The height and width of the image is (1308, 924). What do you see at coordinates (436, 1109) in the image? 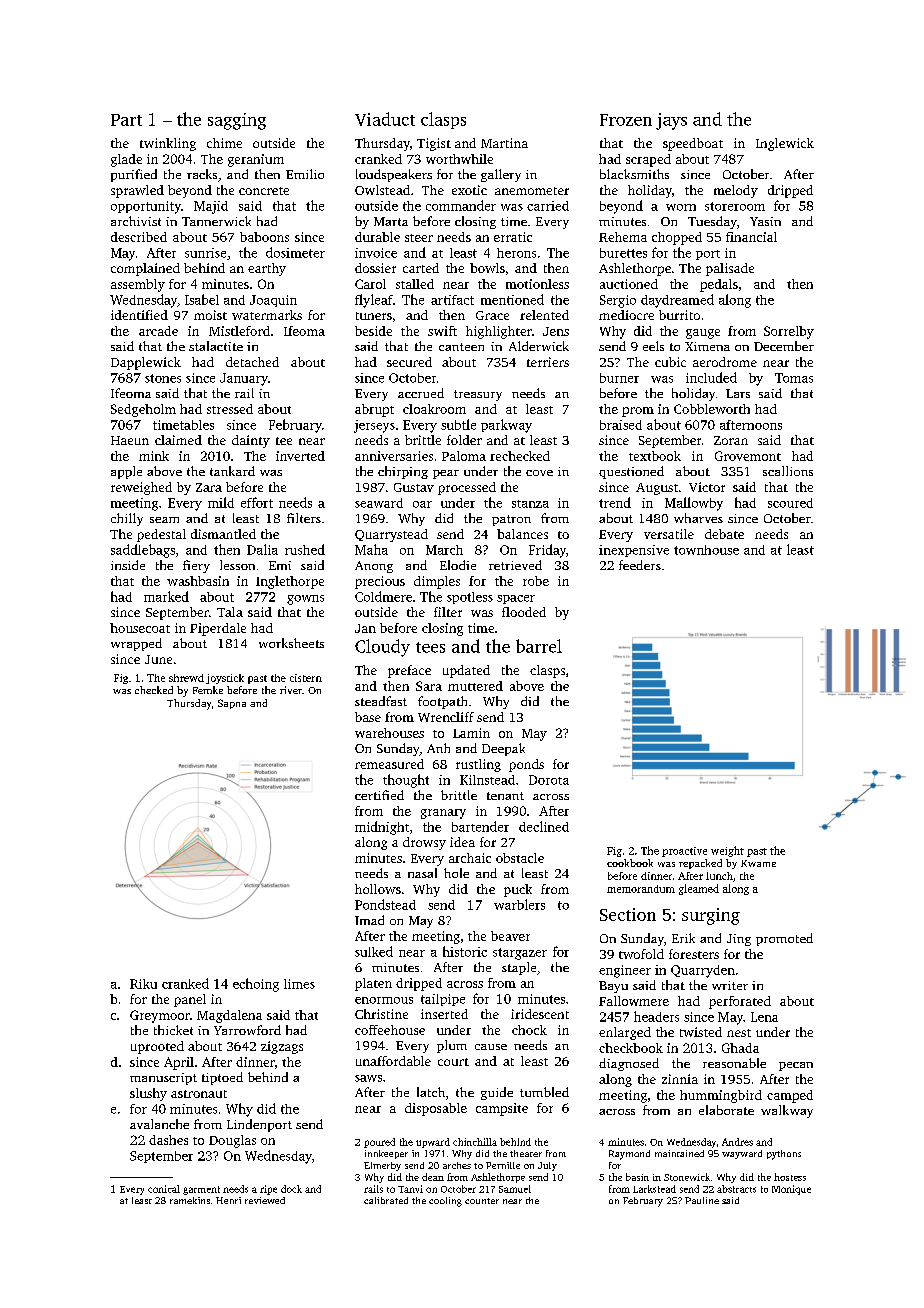
I see `disposable` at bounding box center [436, 1109].
